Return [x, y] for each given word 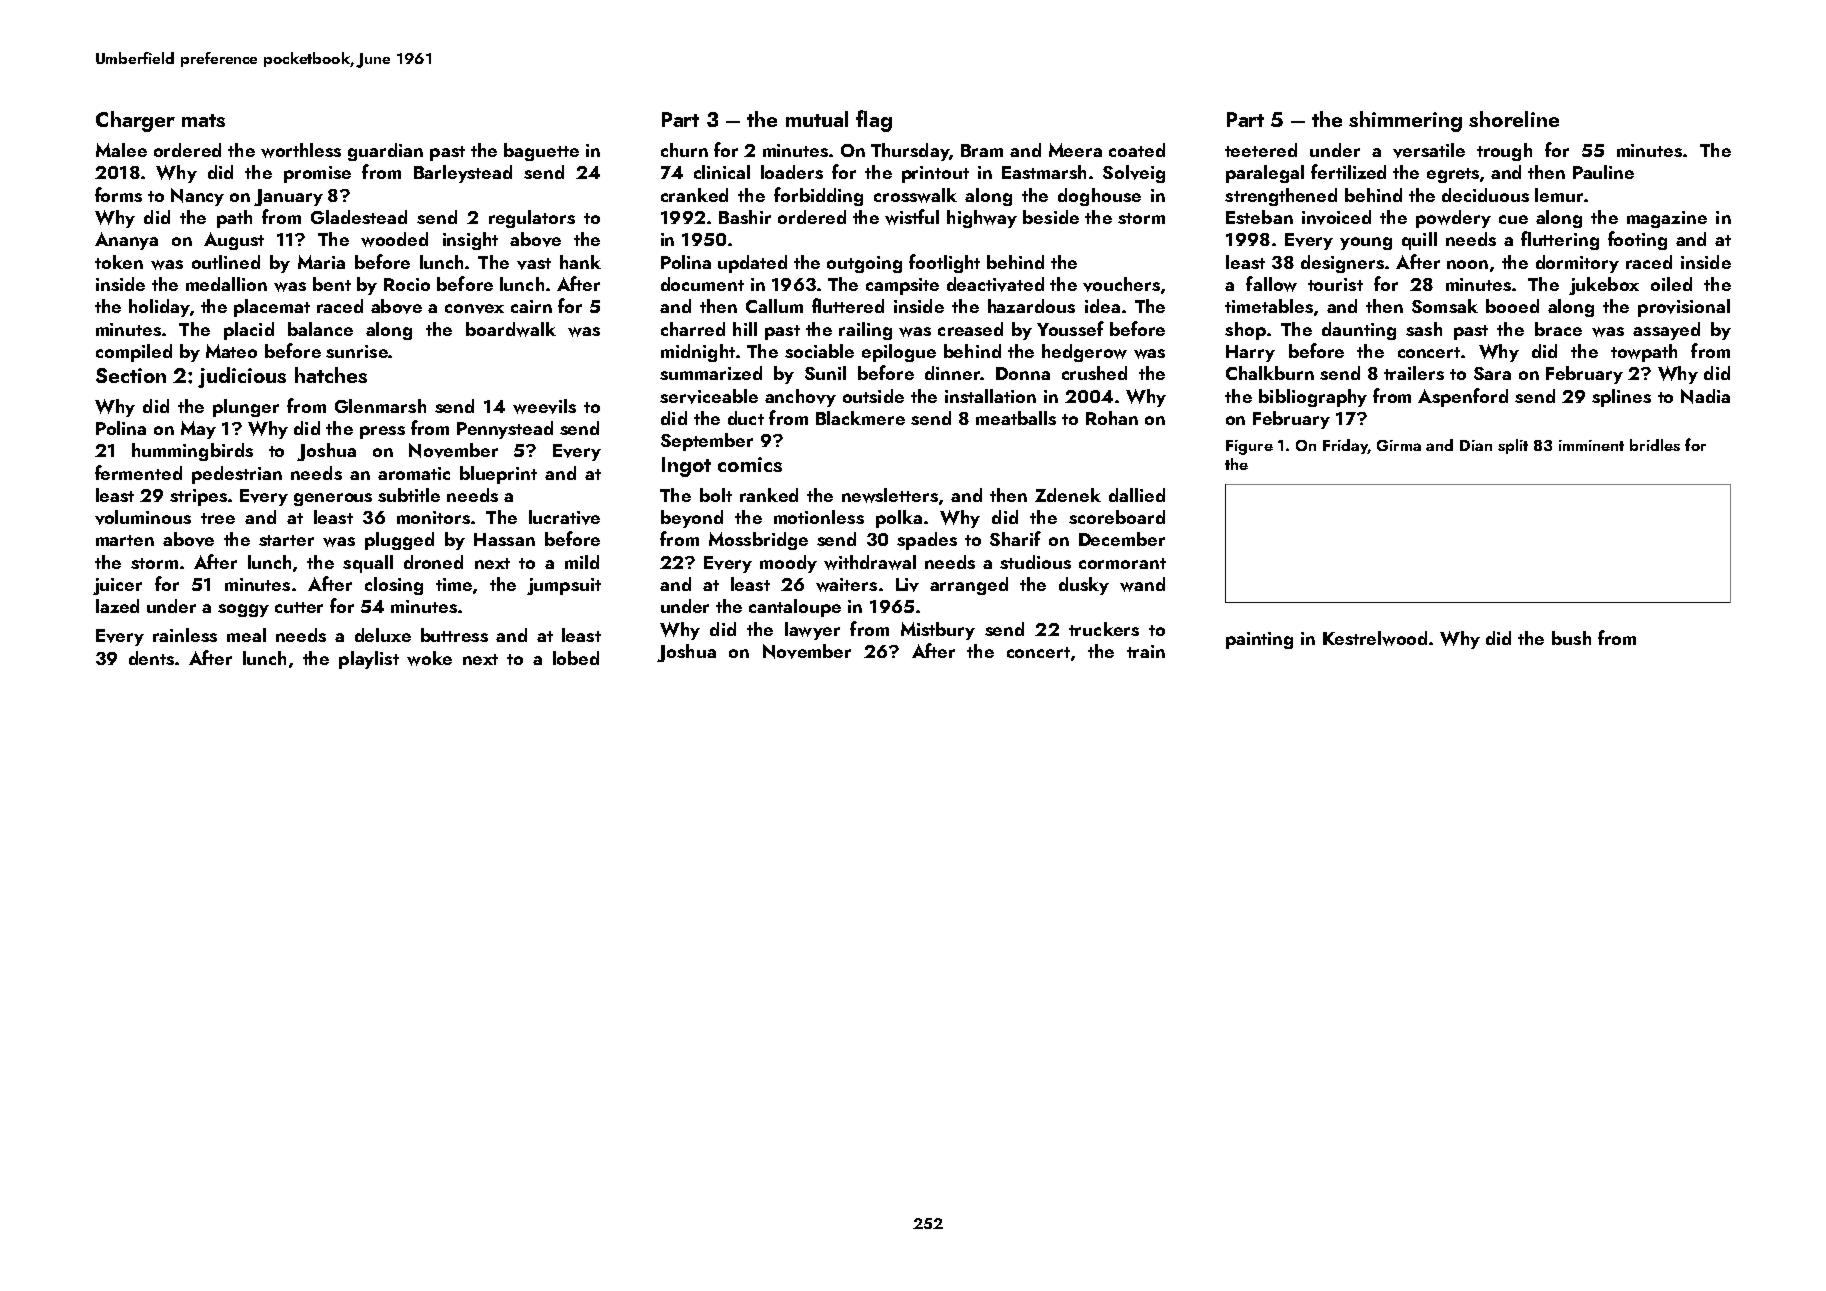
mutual [817, 119]
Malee [121, 150]
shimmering [1405, 121]
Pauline [1603, 172]
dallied [1137, 495]
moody [788, 564]
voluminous [143, 517]
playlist [369, 660]
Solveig [1134, 174]
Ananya [126, 241]
